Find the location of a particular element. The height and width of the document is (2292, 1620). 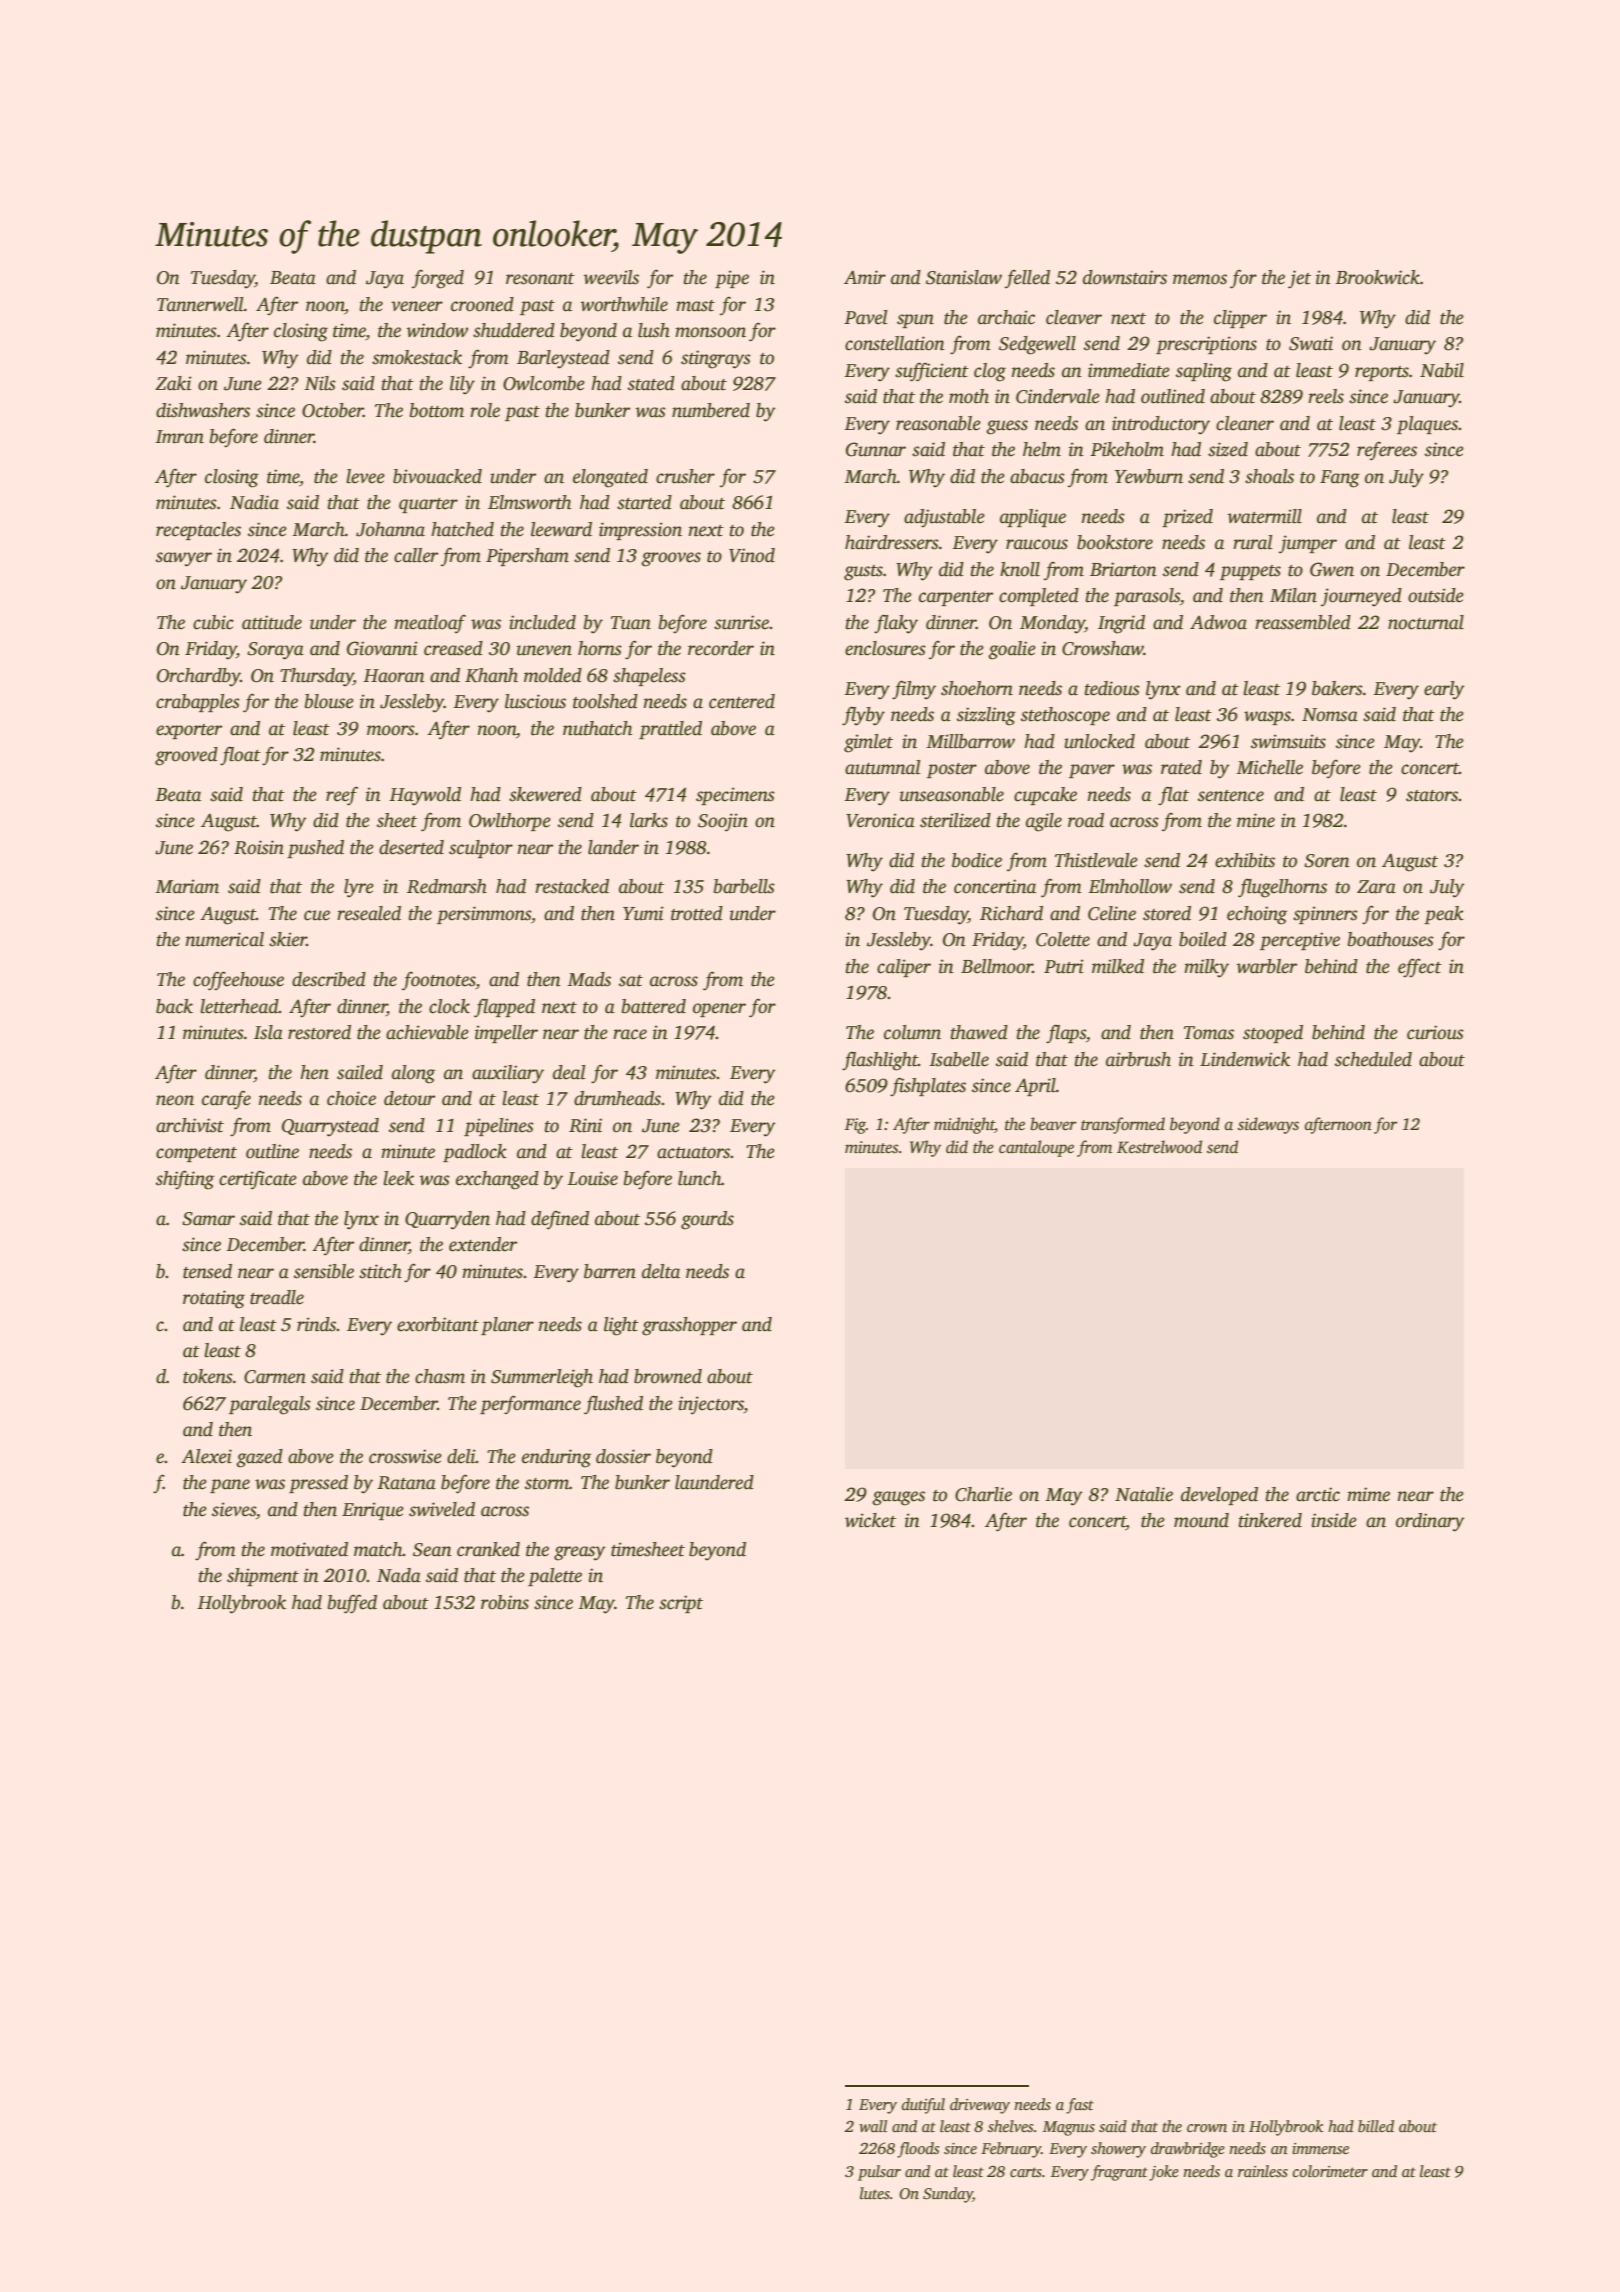

exorbitant is located at coordinates (438, 1324).
